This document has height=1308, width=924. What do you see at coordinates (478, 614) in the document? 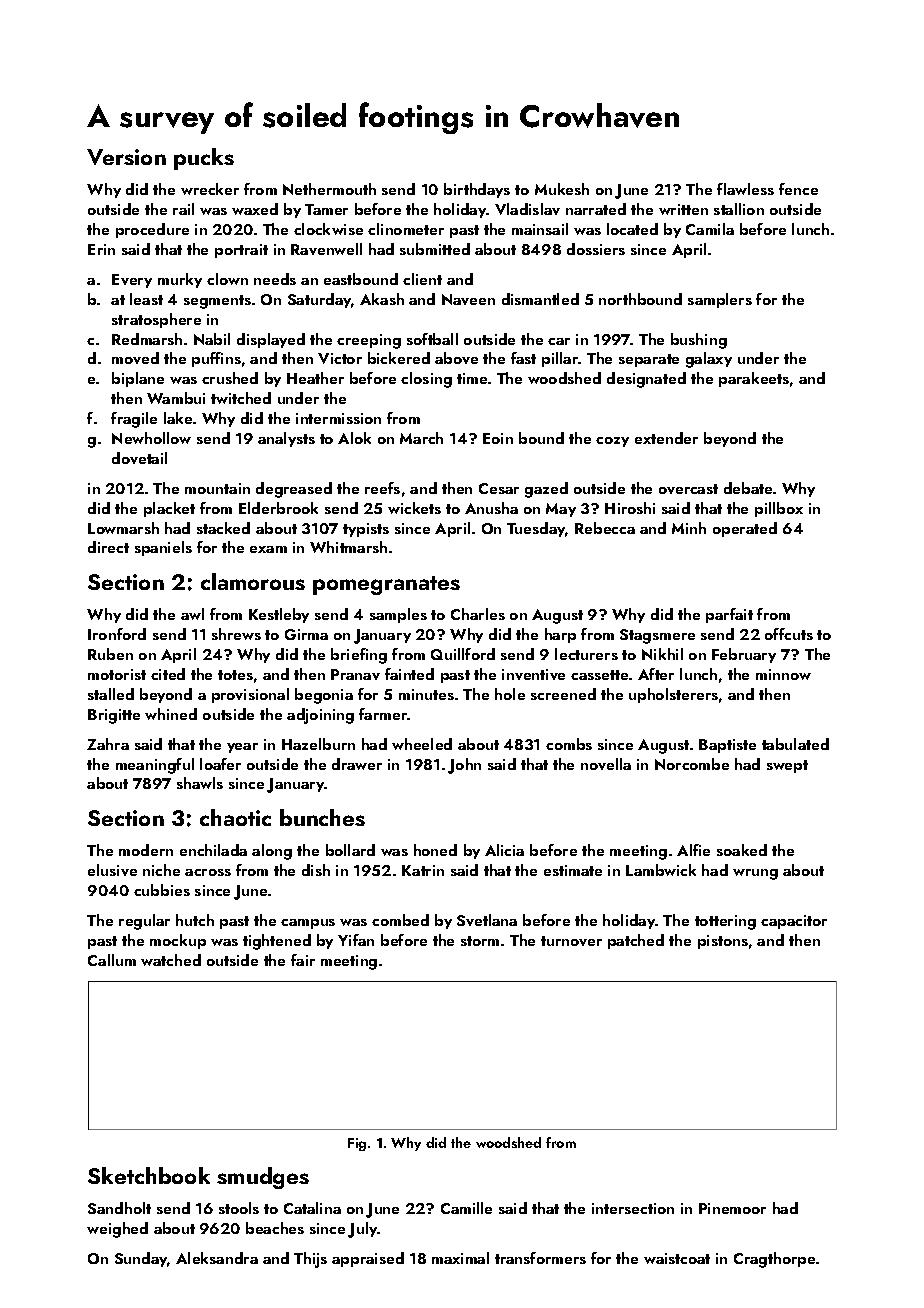
I see `Charles` at bounding box center [478, 614].
